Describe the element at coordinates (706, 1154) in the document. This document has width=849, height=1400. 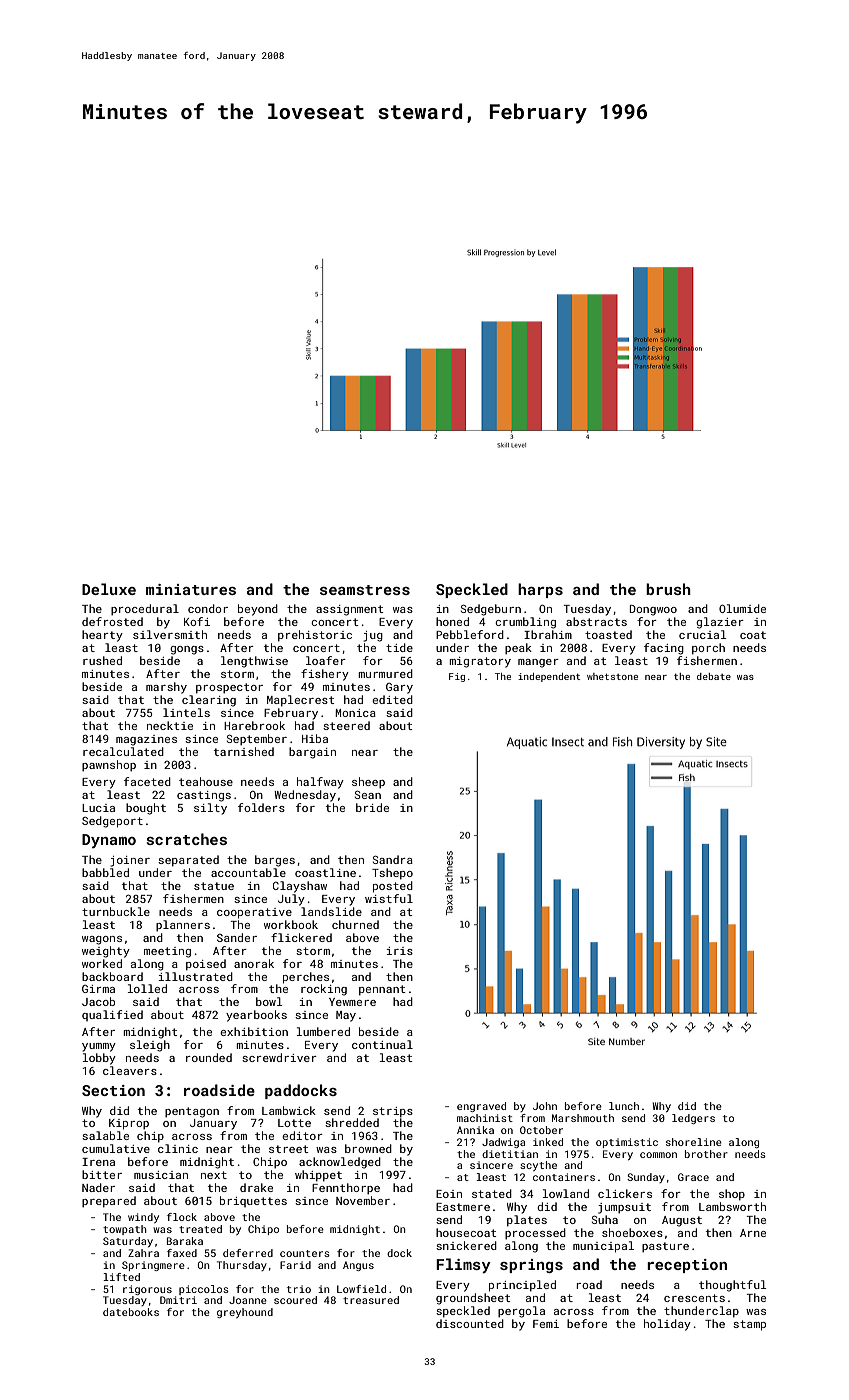
I see `brother` at that location.
